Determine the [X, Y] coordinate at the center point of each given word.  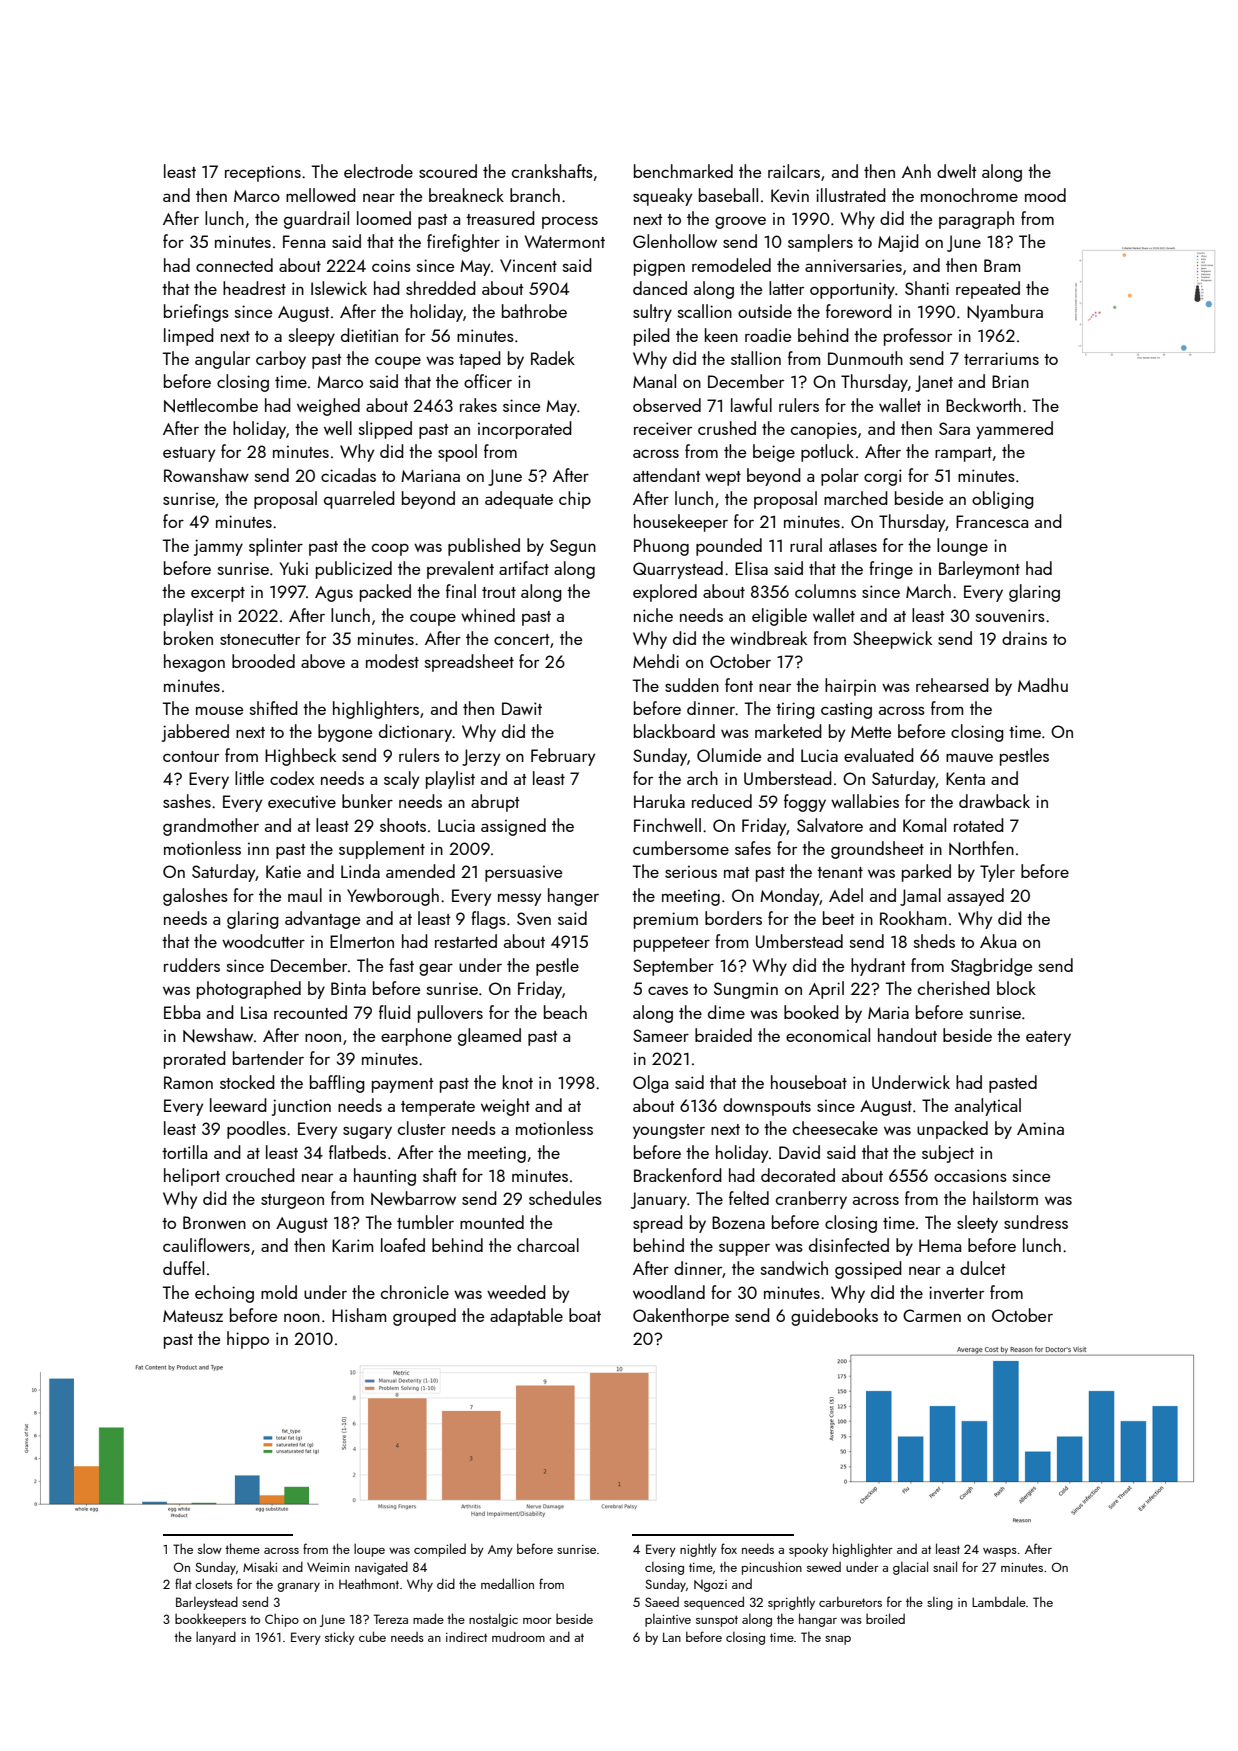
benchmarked [683, 171]
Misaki [260, 1566]
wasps [1000, 1552]
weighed [328, 407]
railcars [794, 171]
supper [744, 1249]
